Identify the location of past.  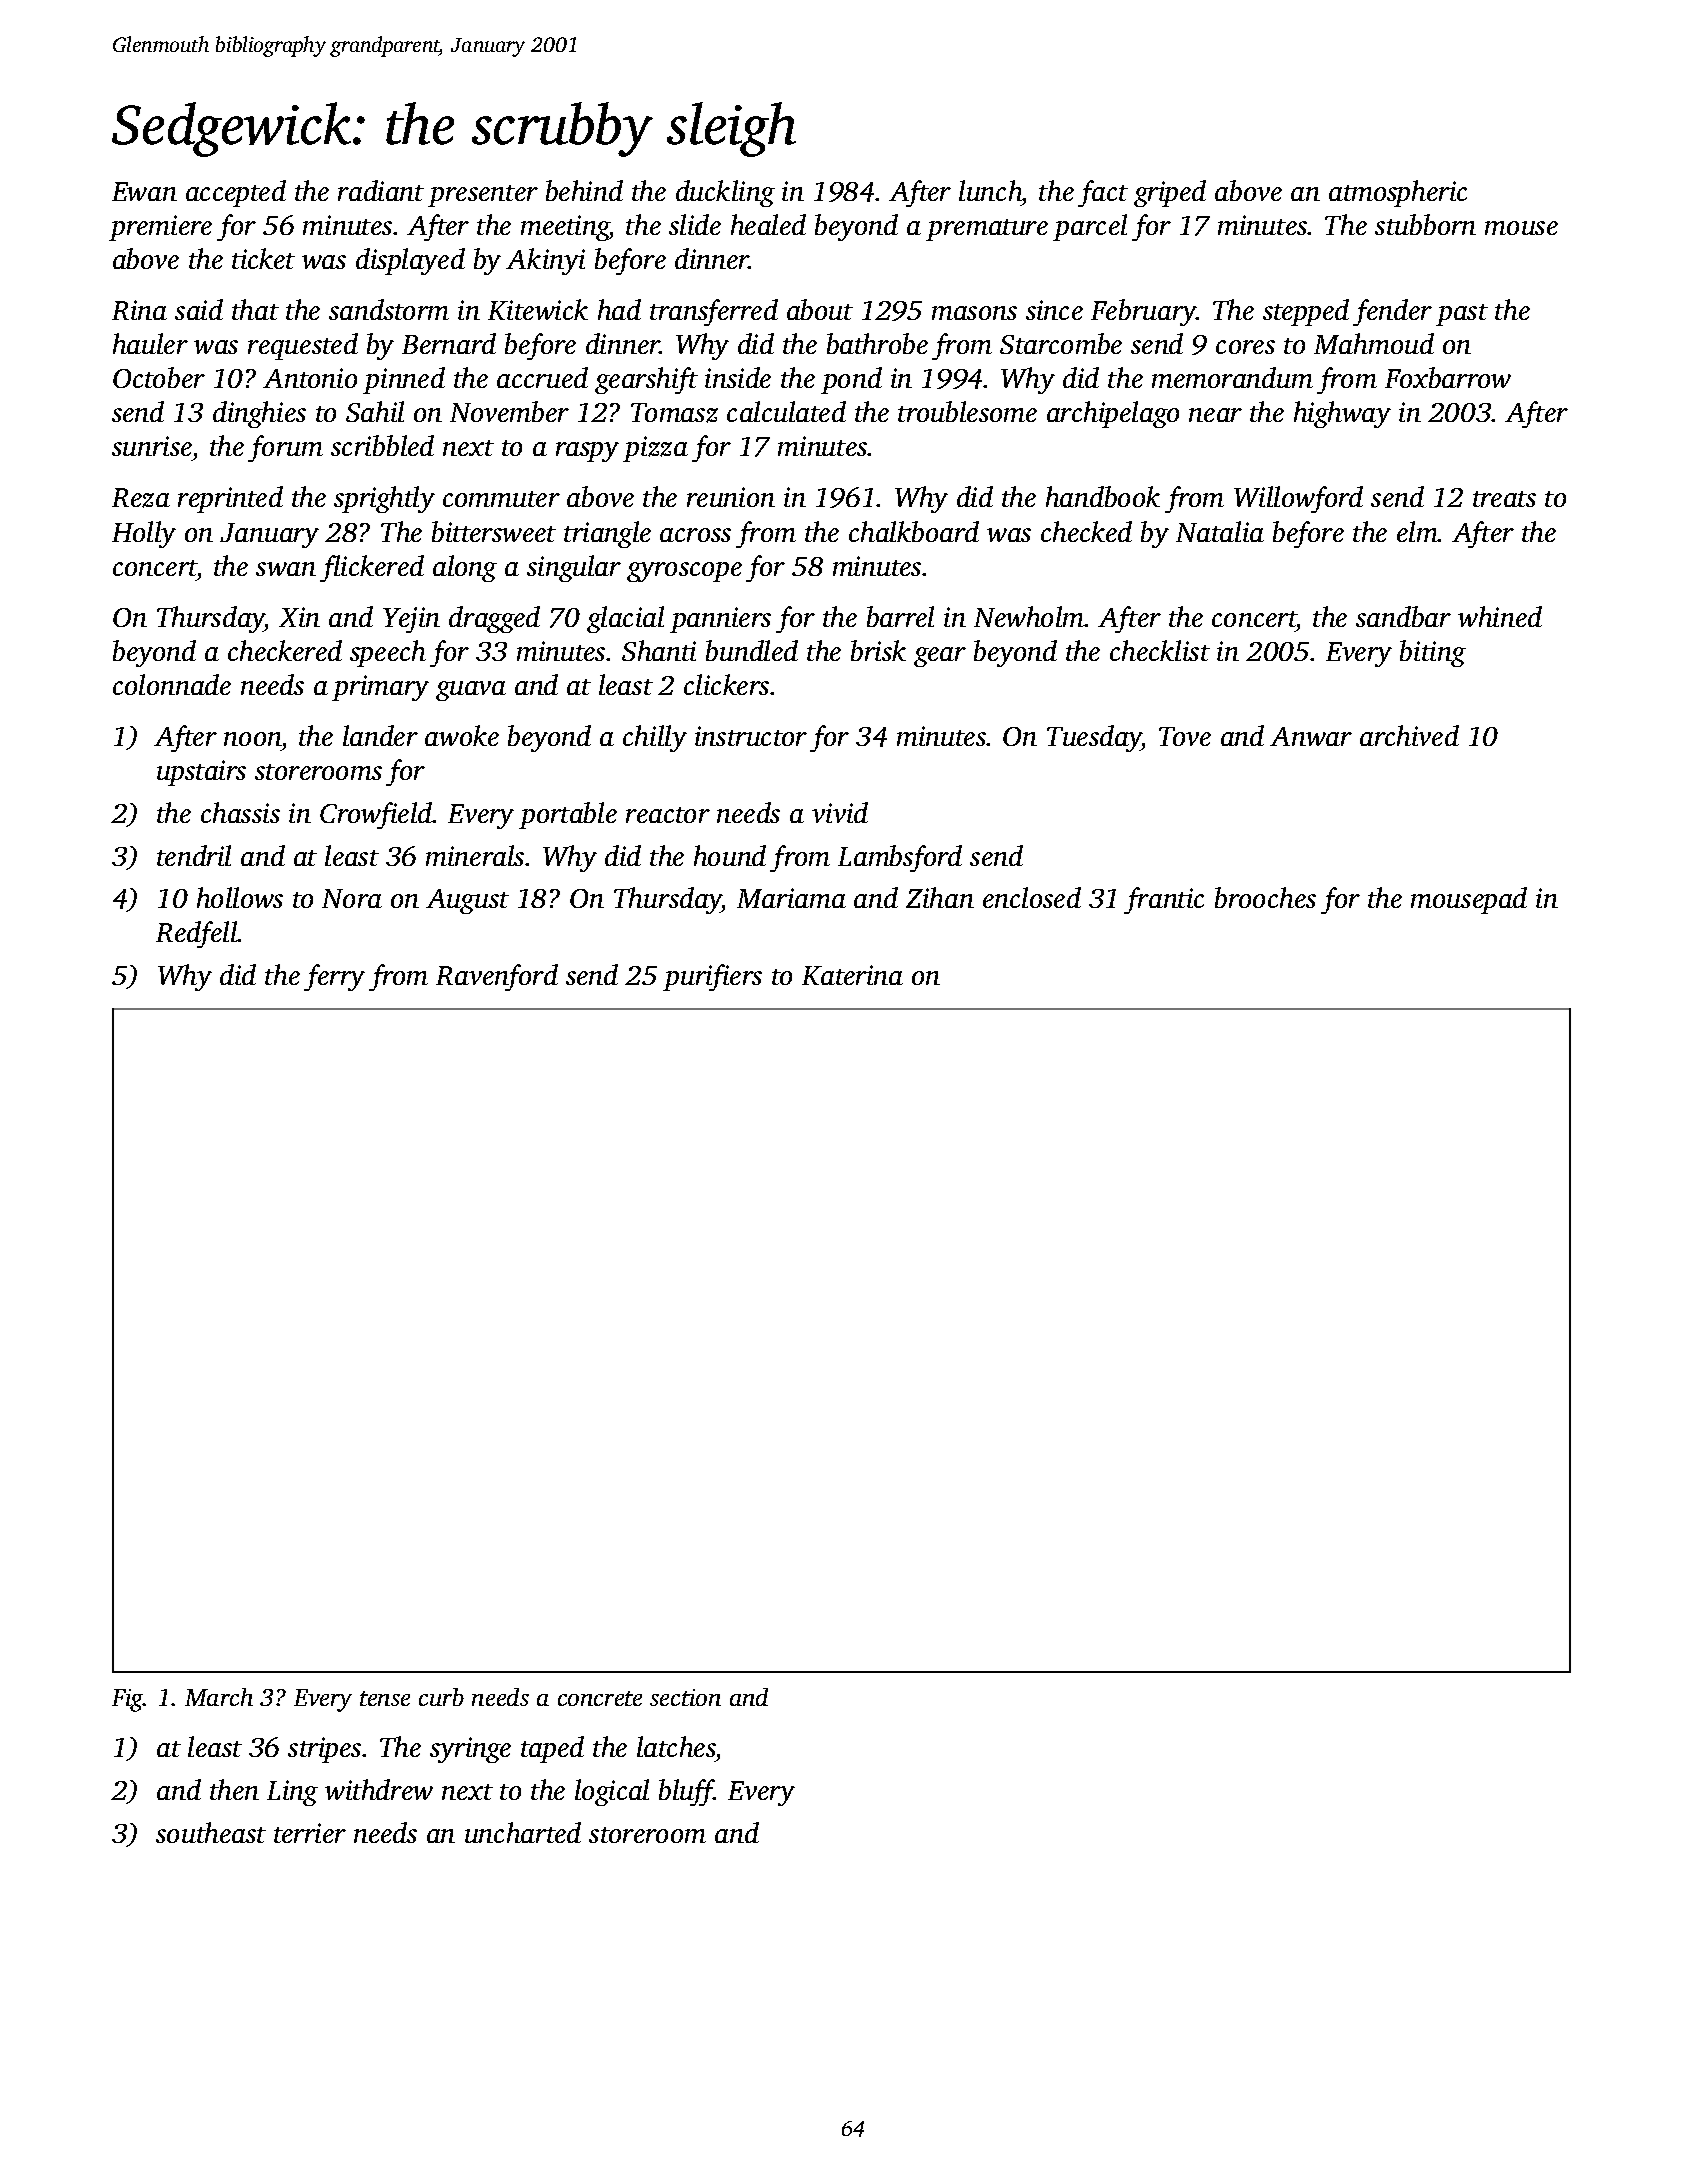
(1462, 315).
